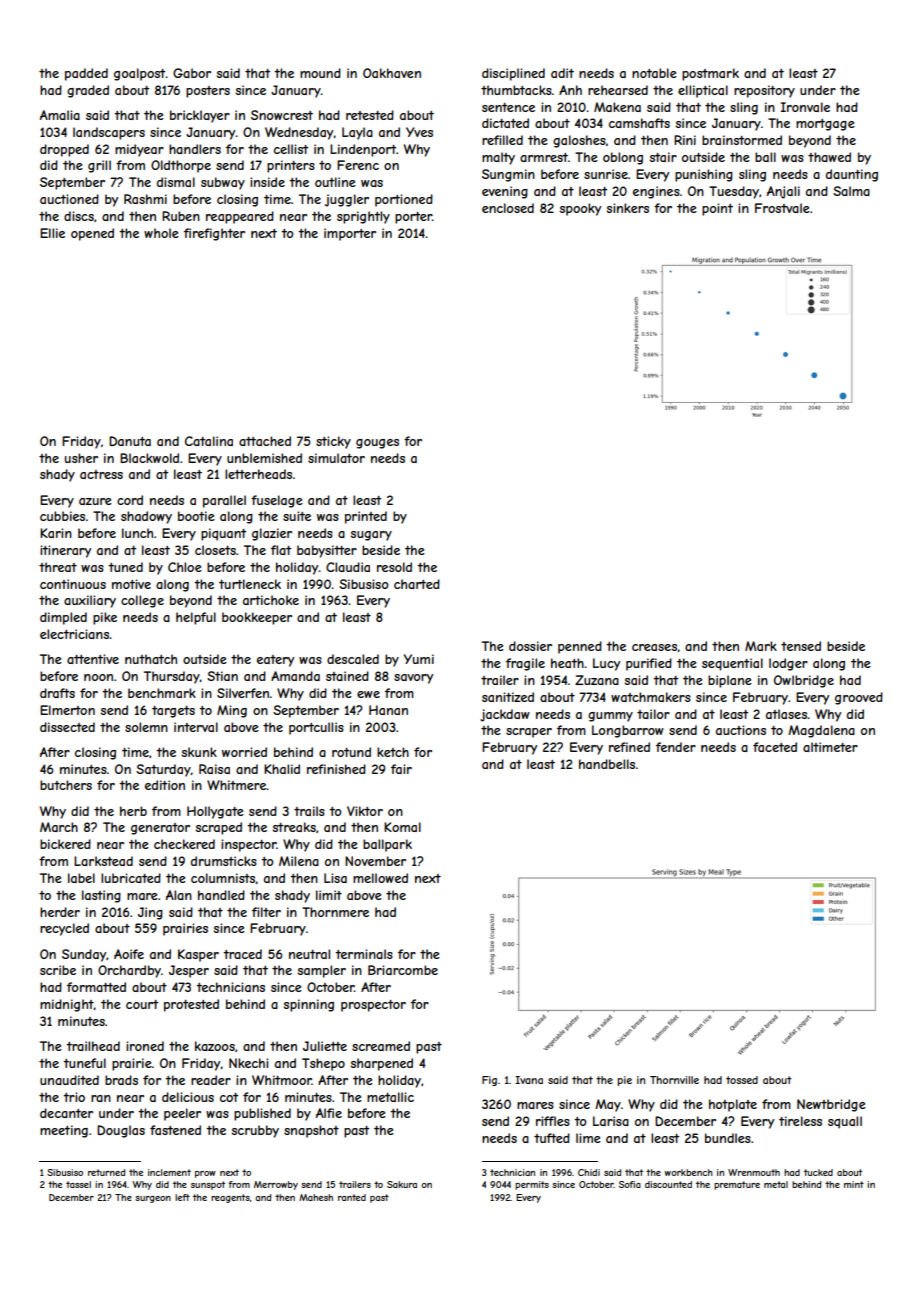  What do you see at coordinates (394, 567) in the screenshot?
I see `resold` at bounding box center [394, 567].
